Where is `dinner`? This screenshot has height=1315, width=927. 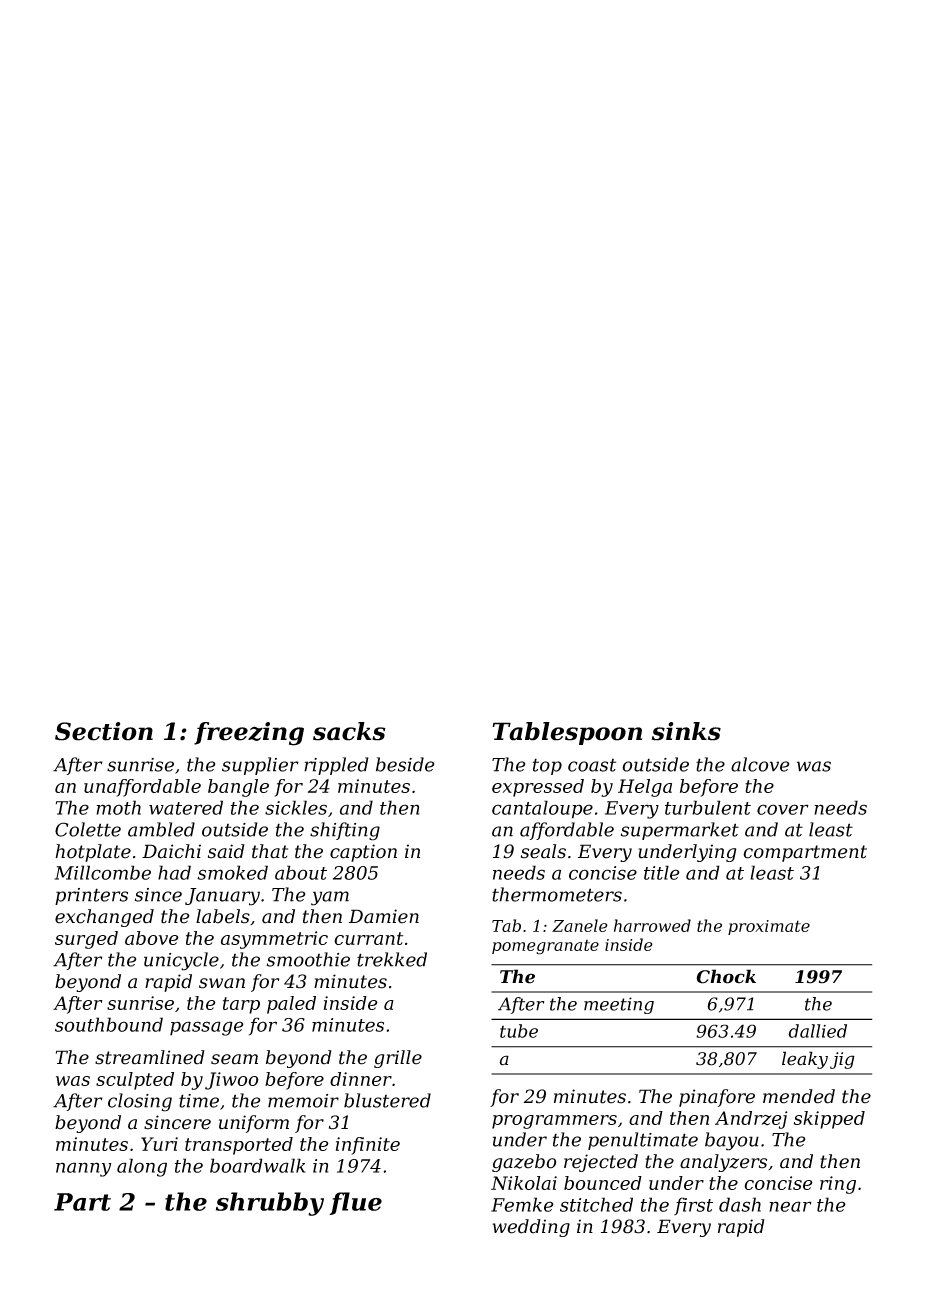 dinner is located at coordinates (361, 1079).
